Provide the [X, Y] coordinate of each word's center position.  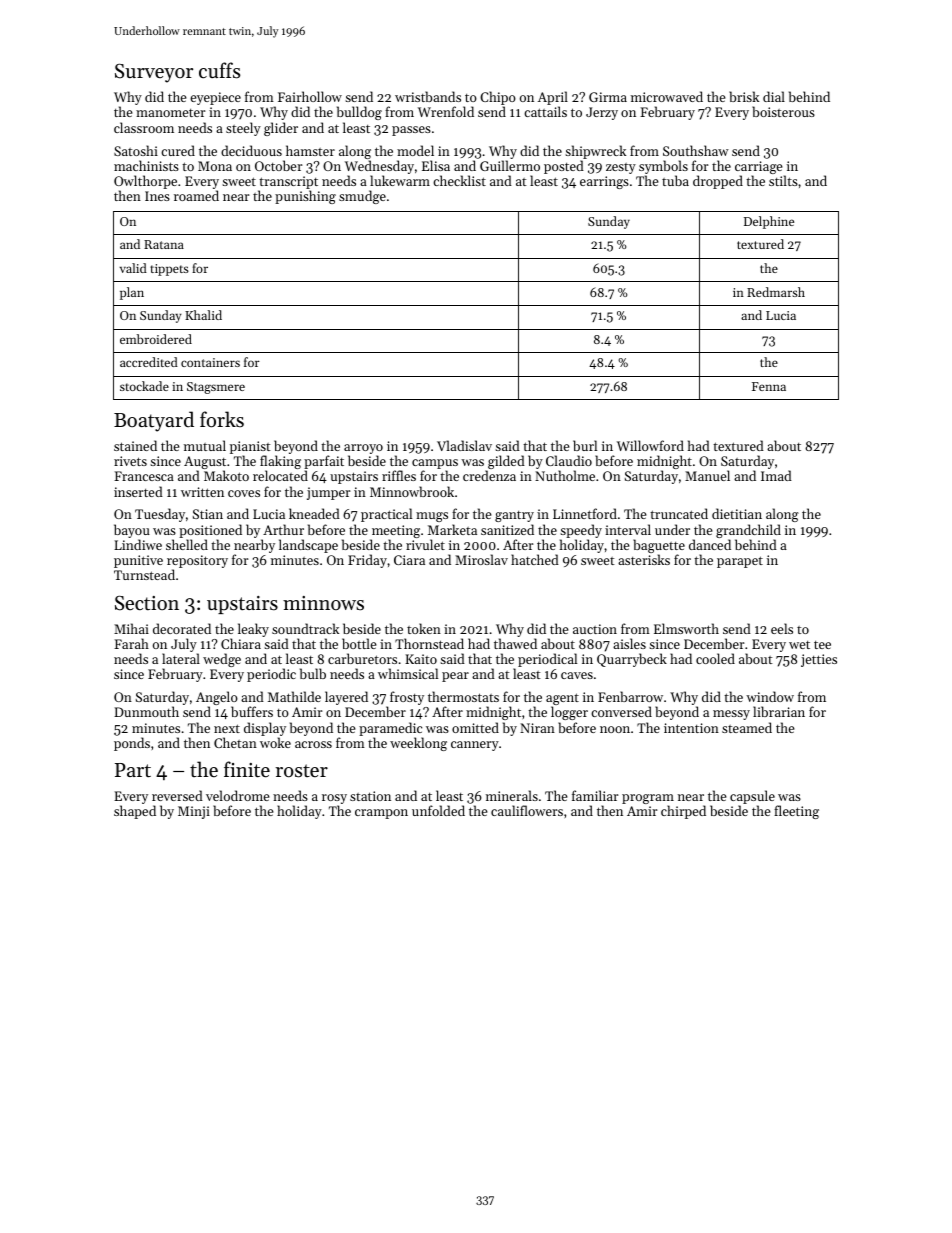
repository [197, 562]
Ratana [164, 244]
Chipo [498, 98]
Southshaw [696, 150]
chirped [683, 812]
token [424, 628]
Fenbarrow [630, 696]
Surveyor [154, 73]
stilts [783, 180]
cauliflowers [527, 810]
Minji [194, 812]
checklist [459, 180]
